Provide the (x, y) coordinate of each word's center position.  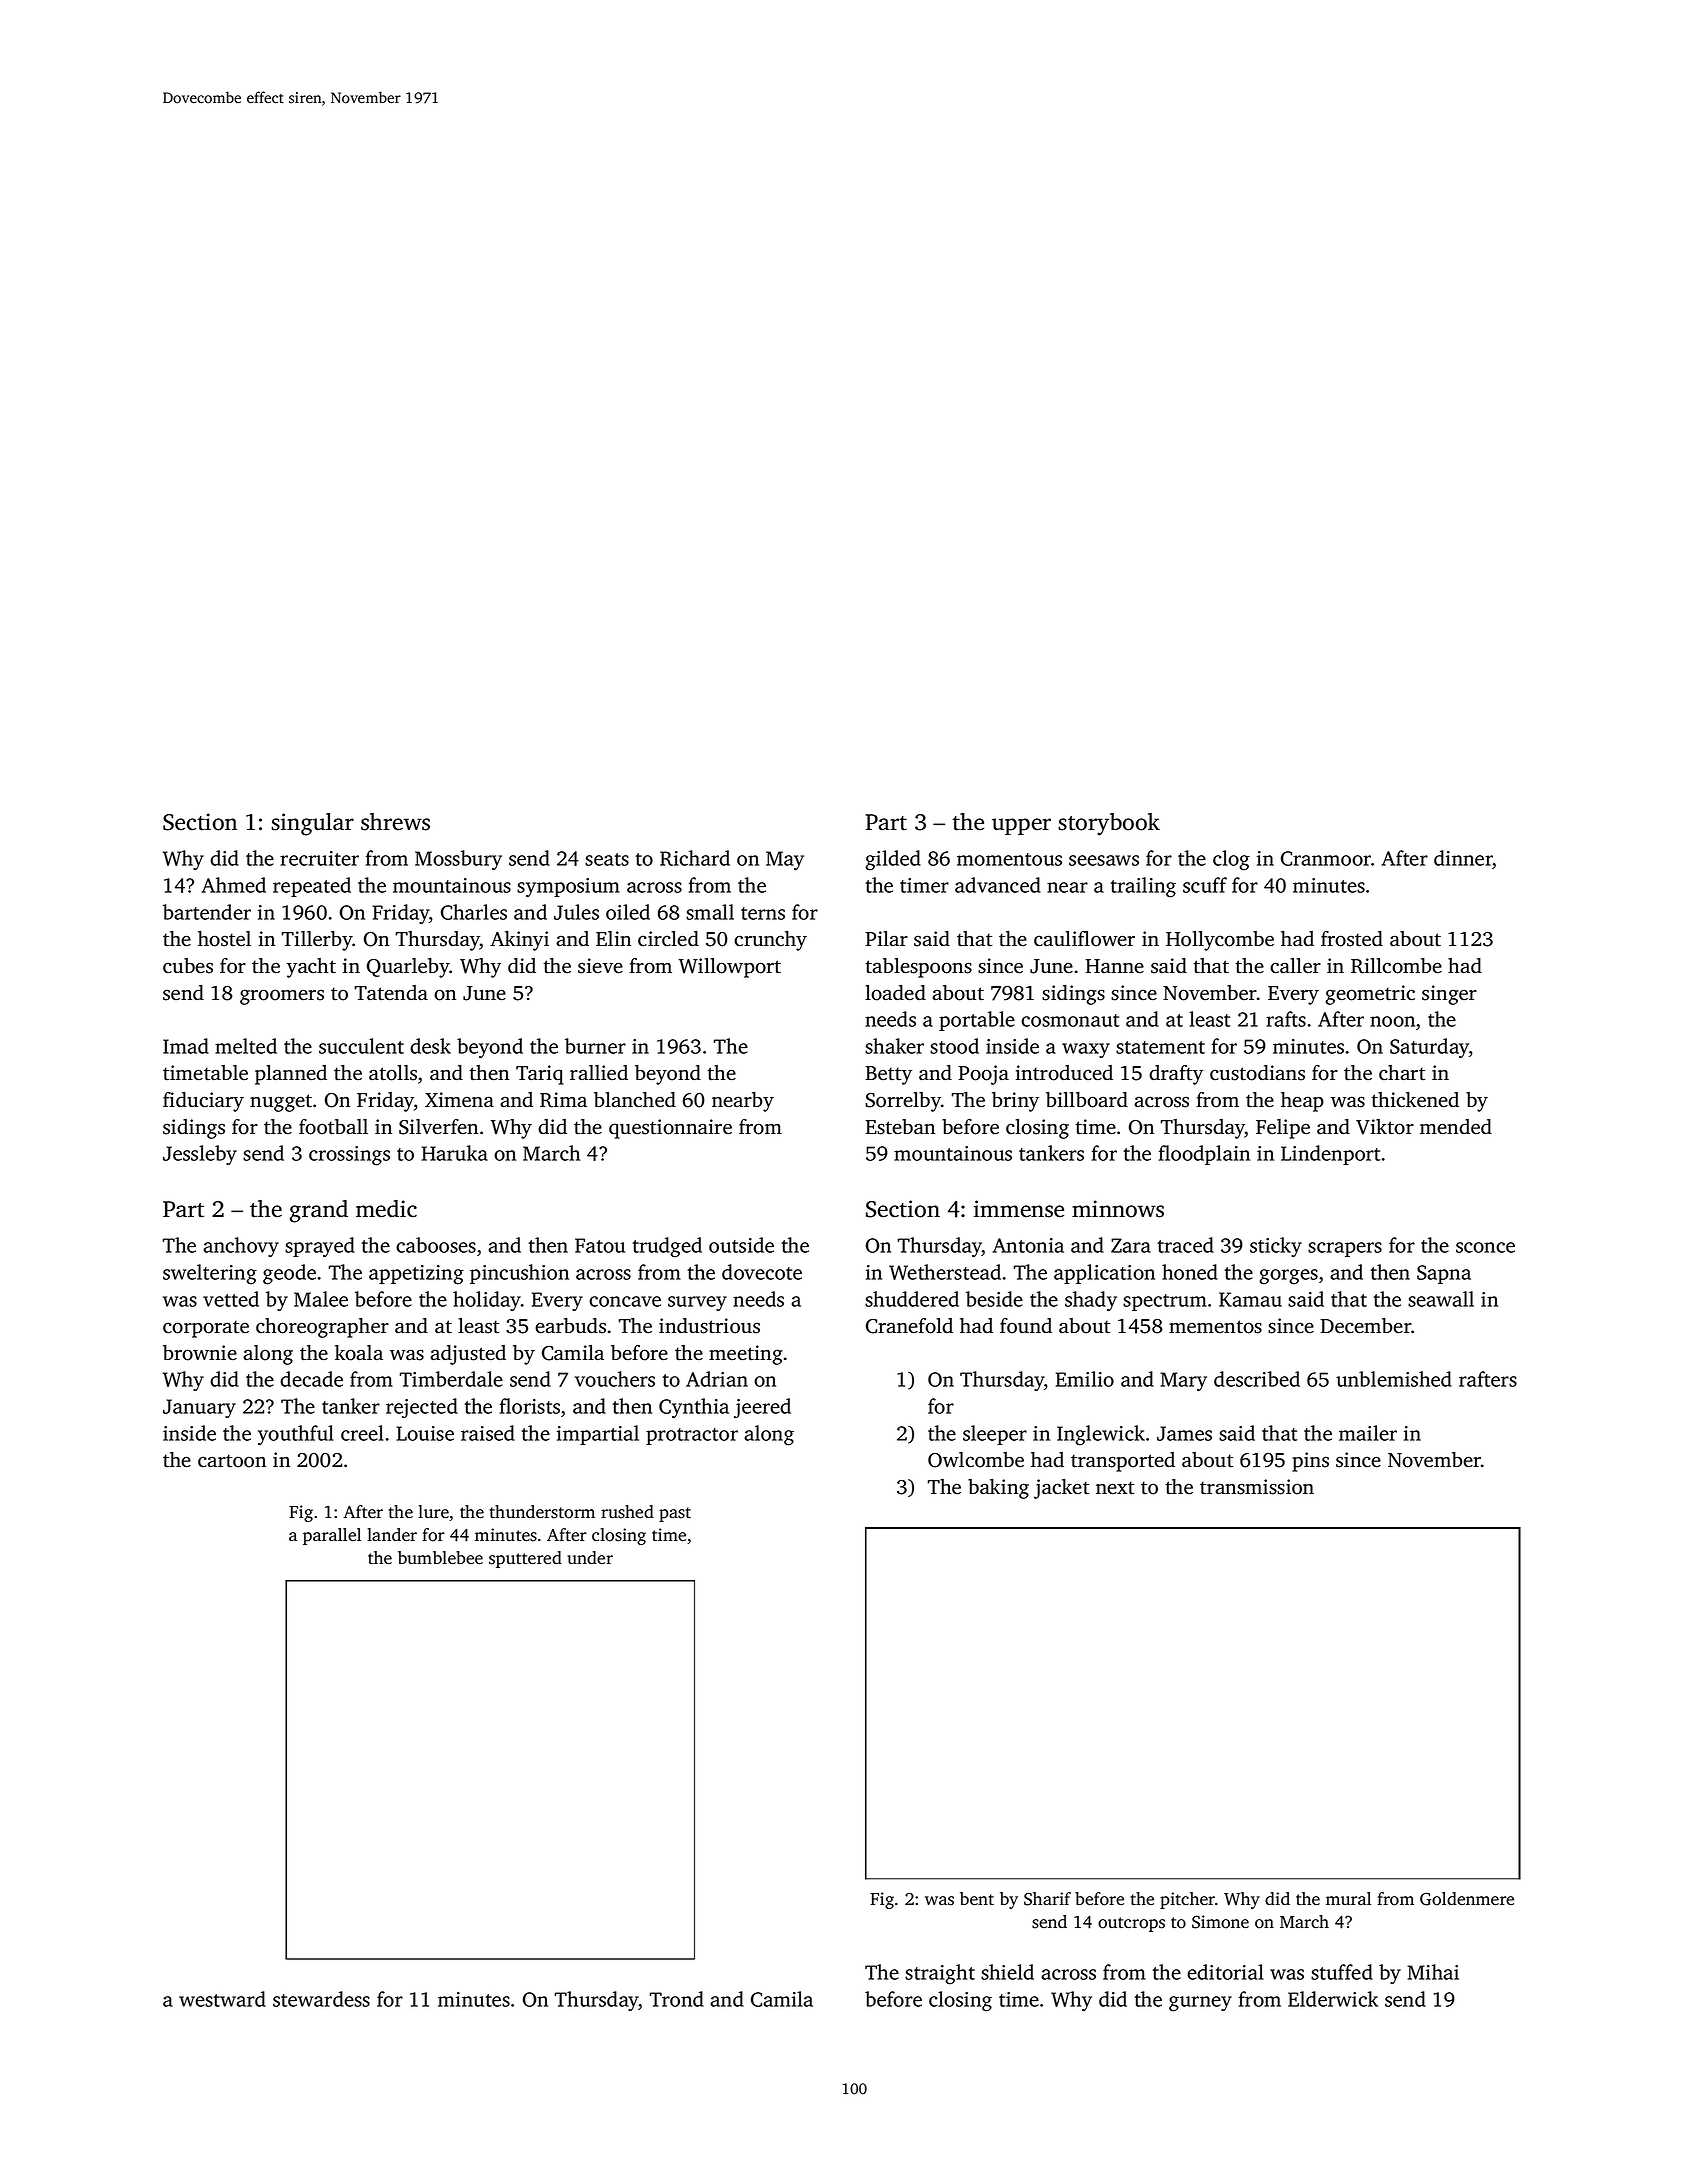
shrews (395, 822)
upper (1021, 826)
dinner (1463, 859)
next (1115, 1488)
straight (940, 1974)
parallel (332, 1536)
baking (998, 1489)
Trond (677, 1999)
